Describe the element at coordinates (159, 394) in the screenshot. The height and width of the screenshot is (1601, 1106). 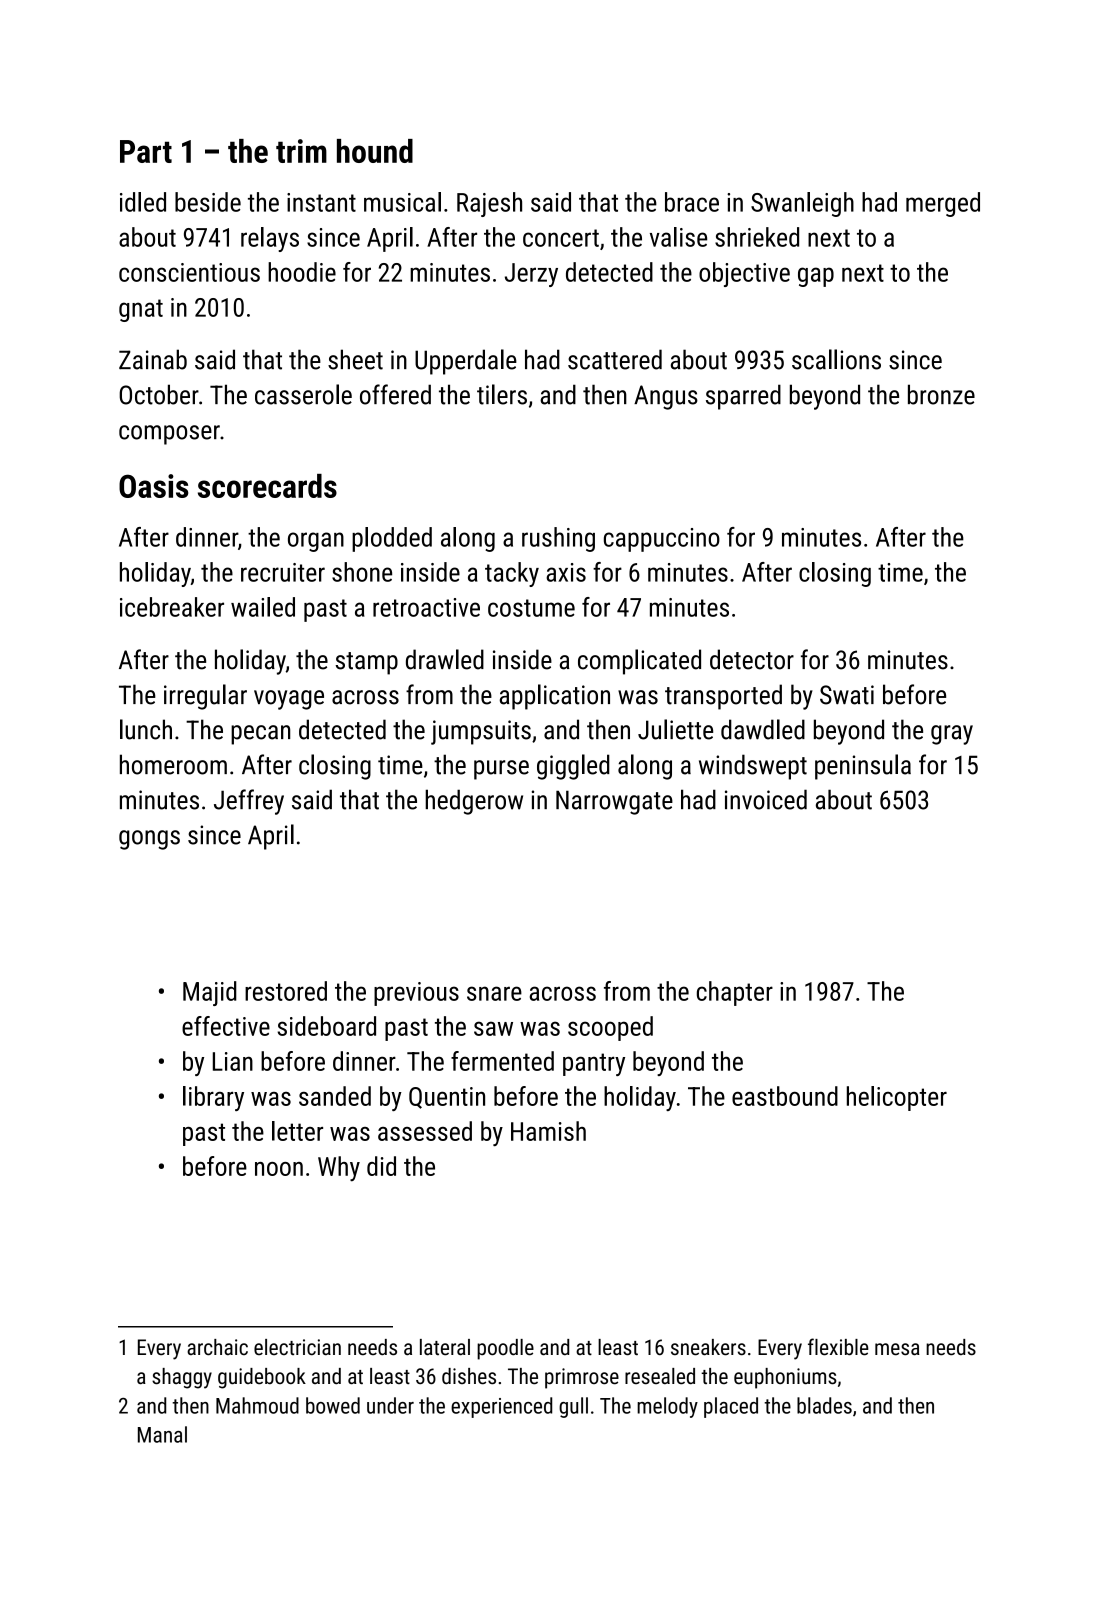
I see `October` at that location.
